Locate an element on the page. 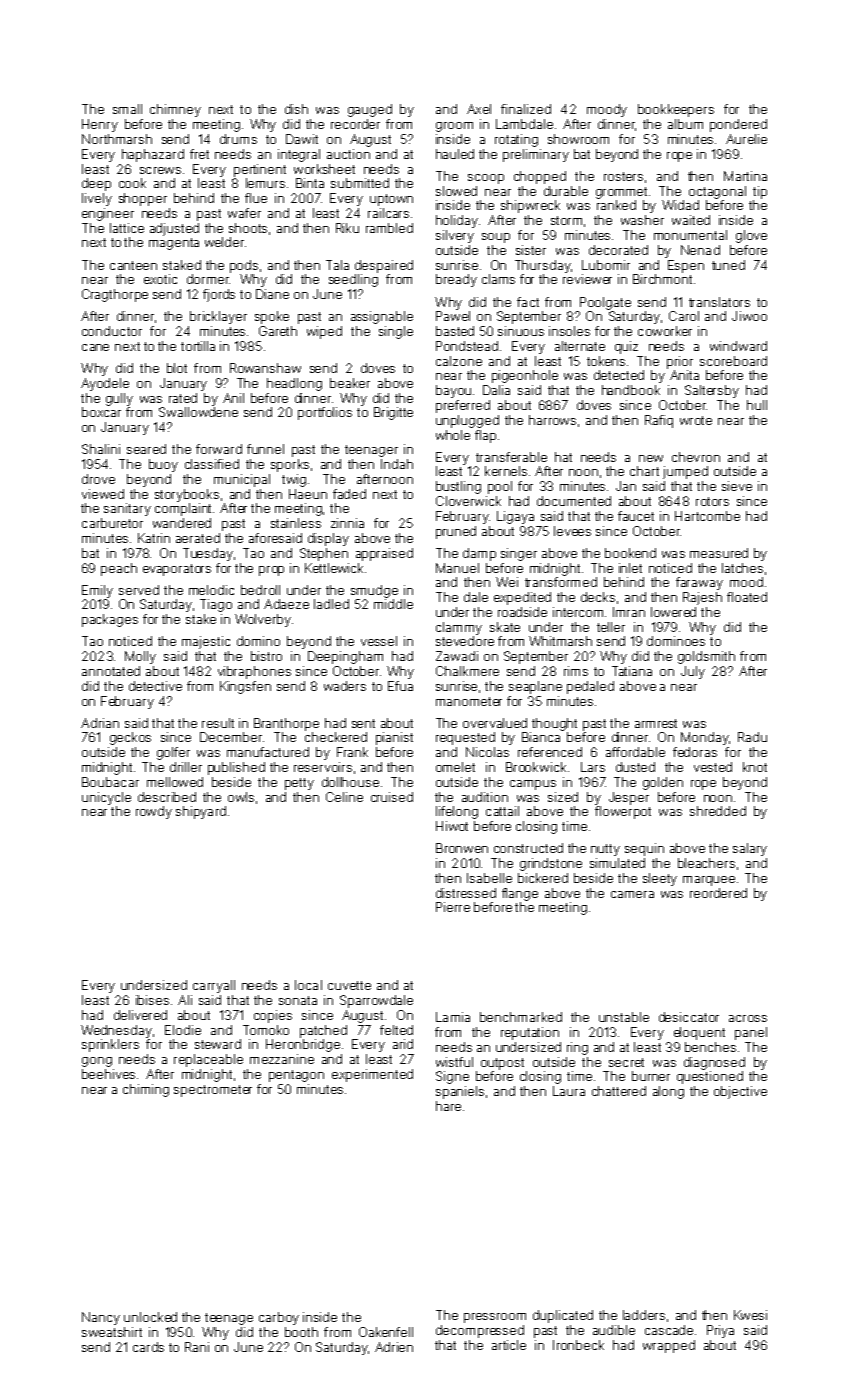 This document has width=849, height=1400. display is located at coordinates (328, 539).
